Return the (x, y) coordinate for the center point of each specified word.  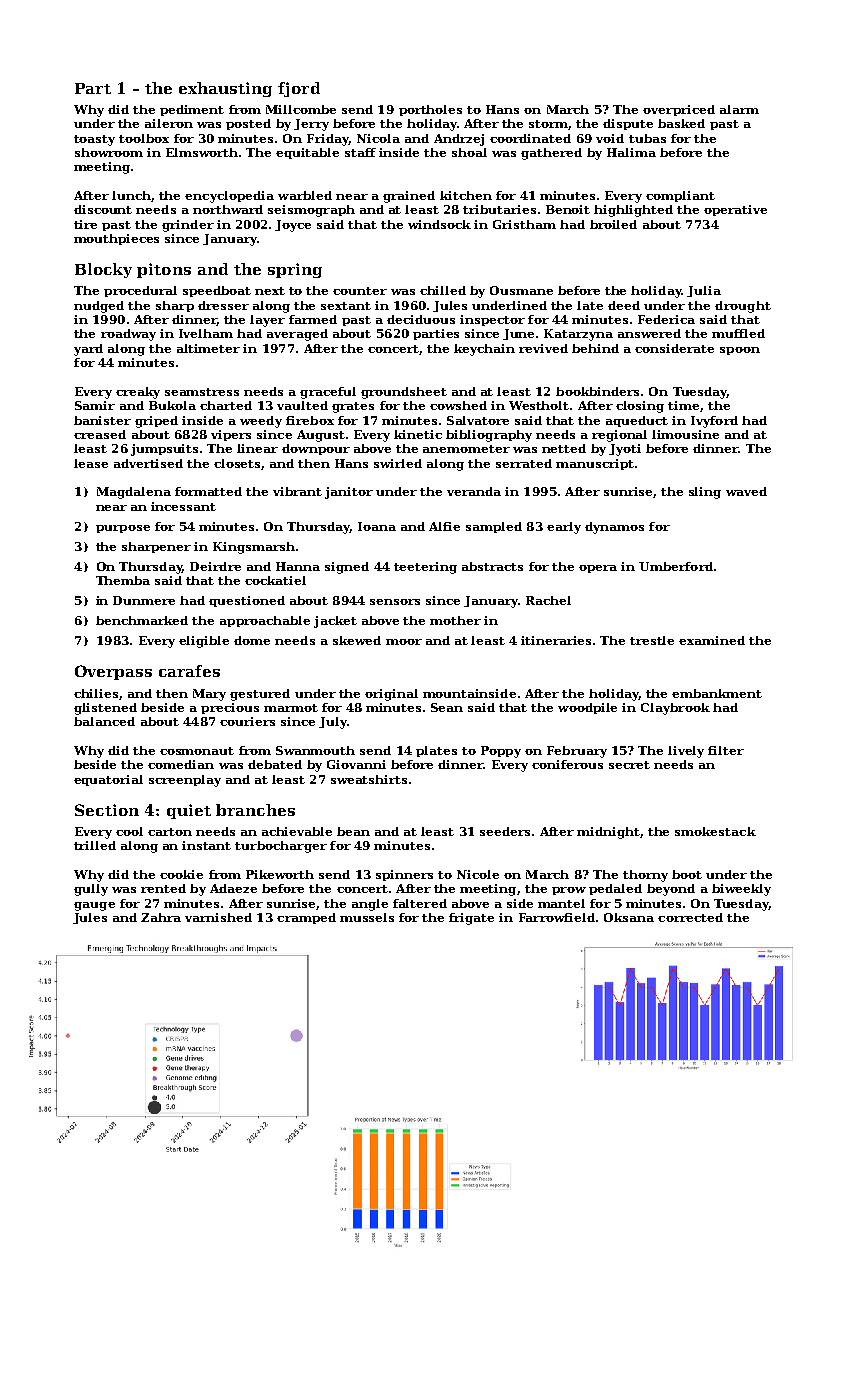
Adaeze (233, 888)
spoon (740, 351)
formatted (208, 491)
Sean (447, 707)
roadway (128, 335)
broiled (613, 224)
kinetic (418, 434)
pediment (192, 110)
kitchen (466, 195)
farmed (313, 319)
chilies (96, 693)
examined (712, 640)
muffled (738, 333)
